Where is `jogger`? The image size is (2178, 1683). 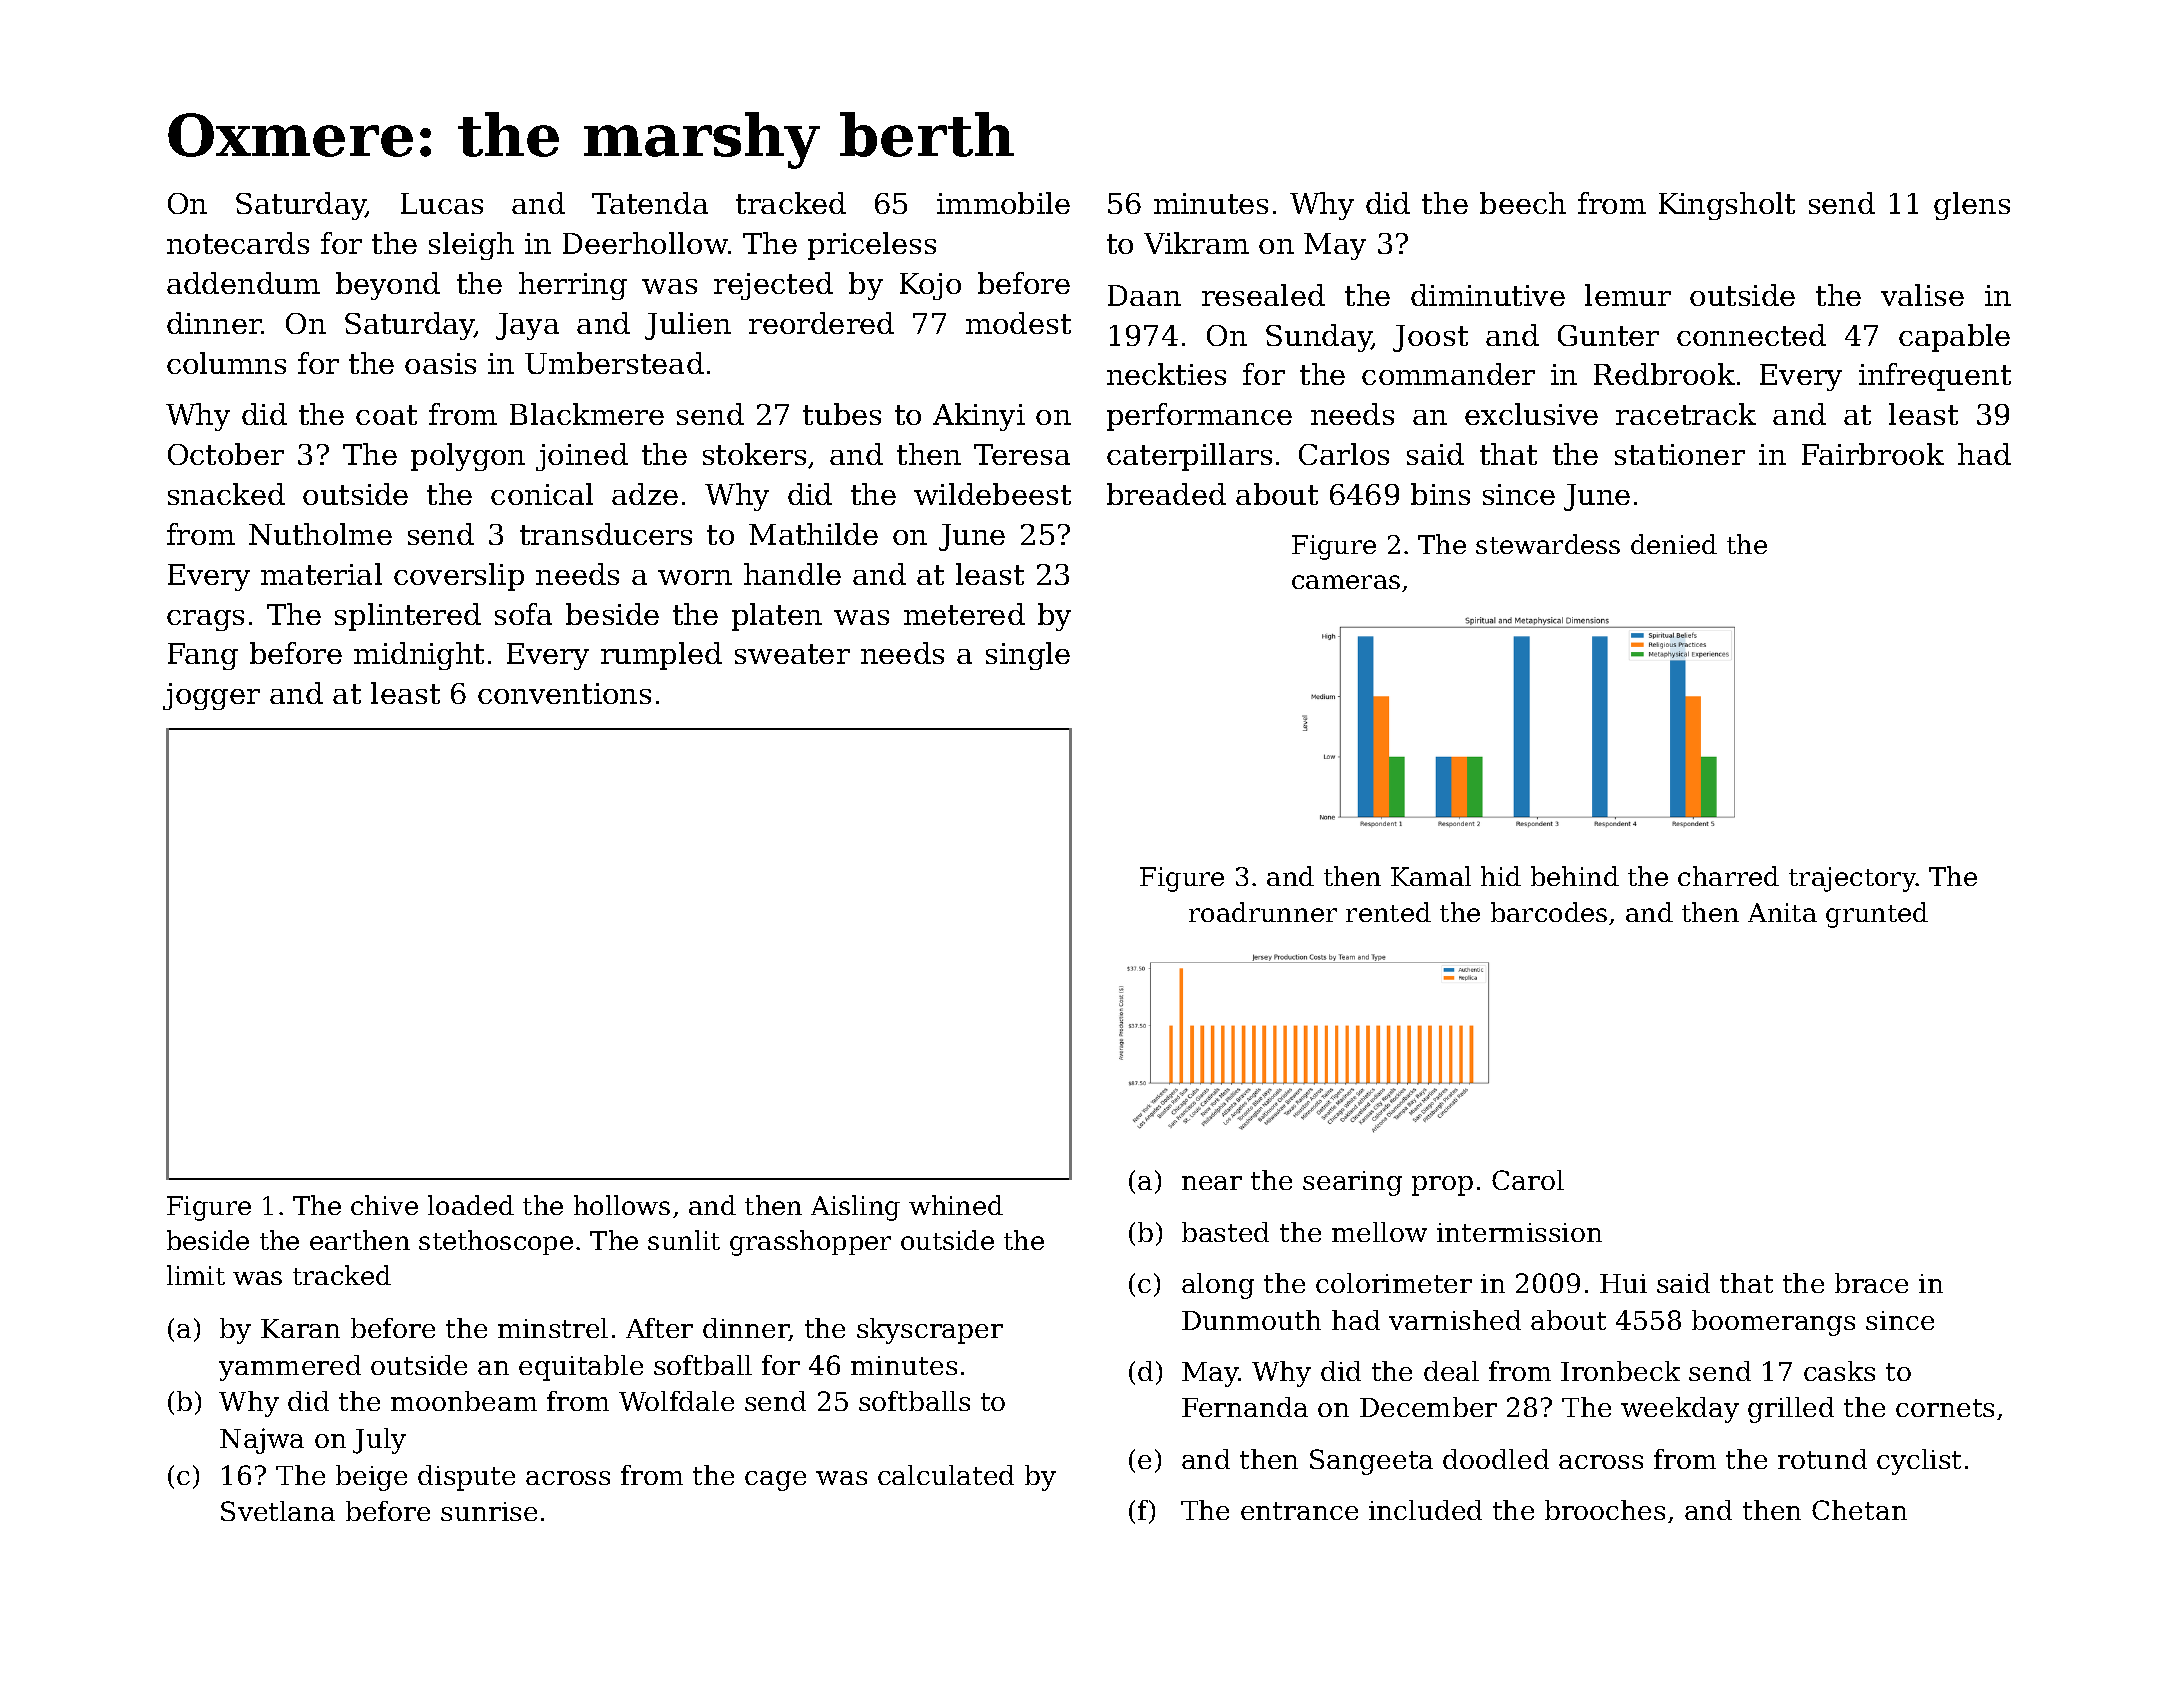
jogger is located at coordinates (211, 696).
